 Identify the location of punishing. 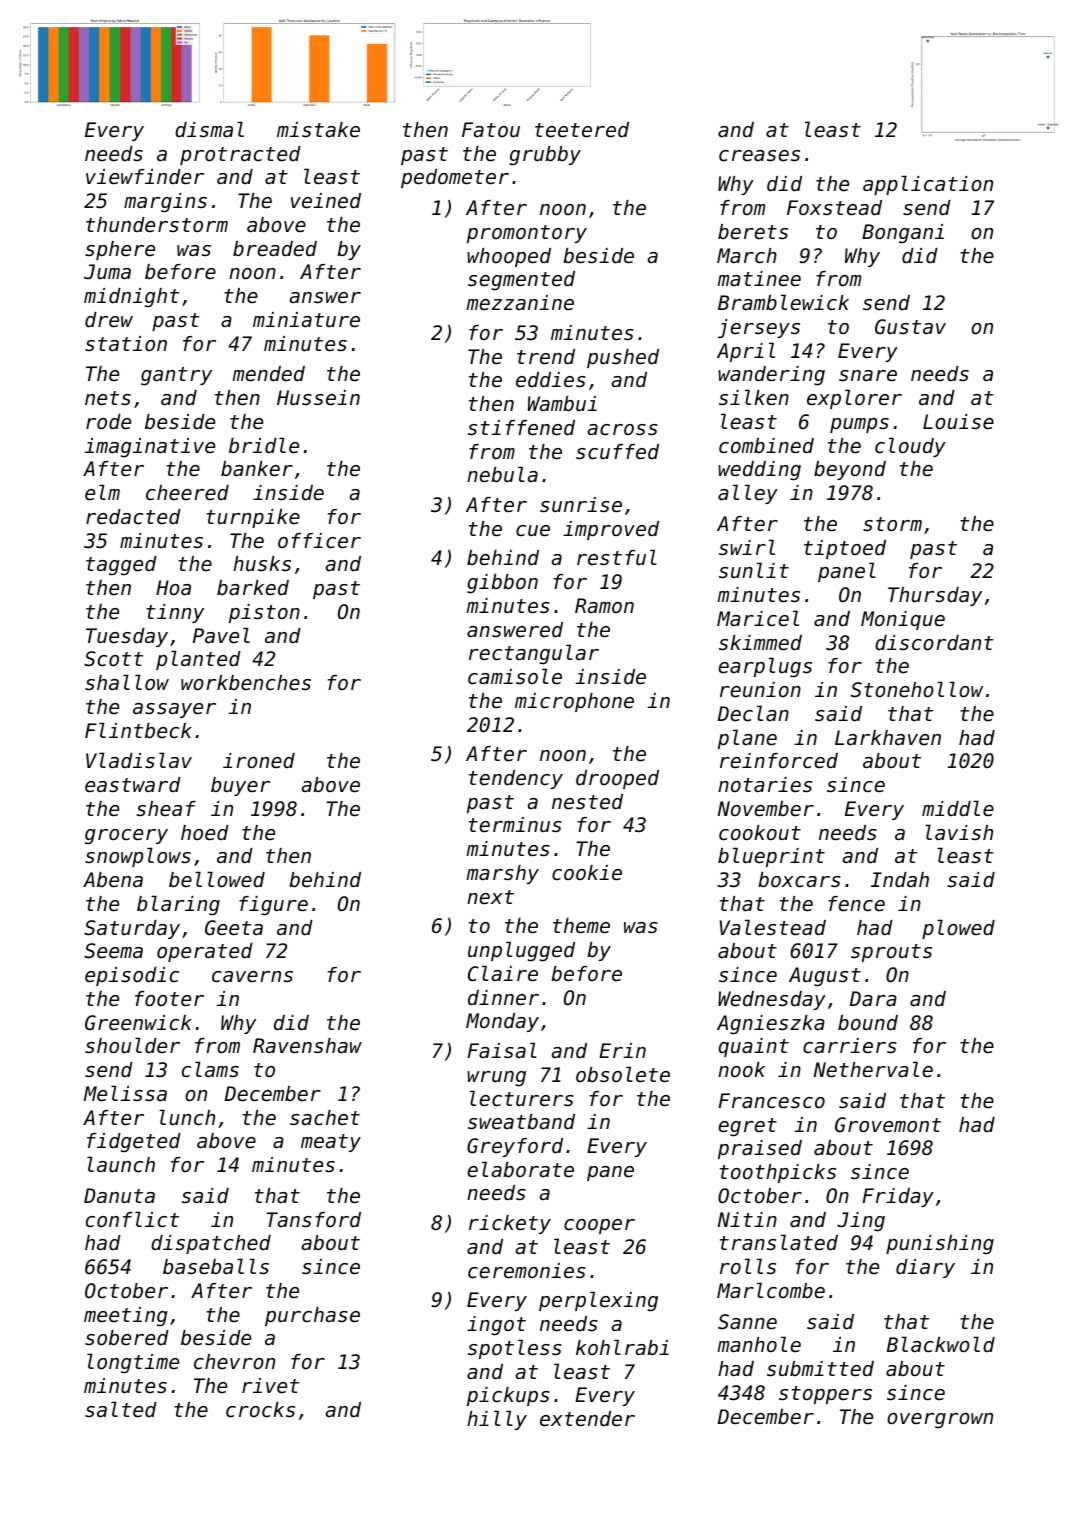
(940, 1245).
